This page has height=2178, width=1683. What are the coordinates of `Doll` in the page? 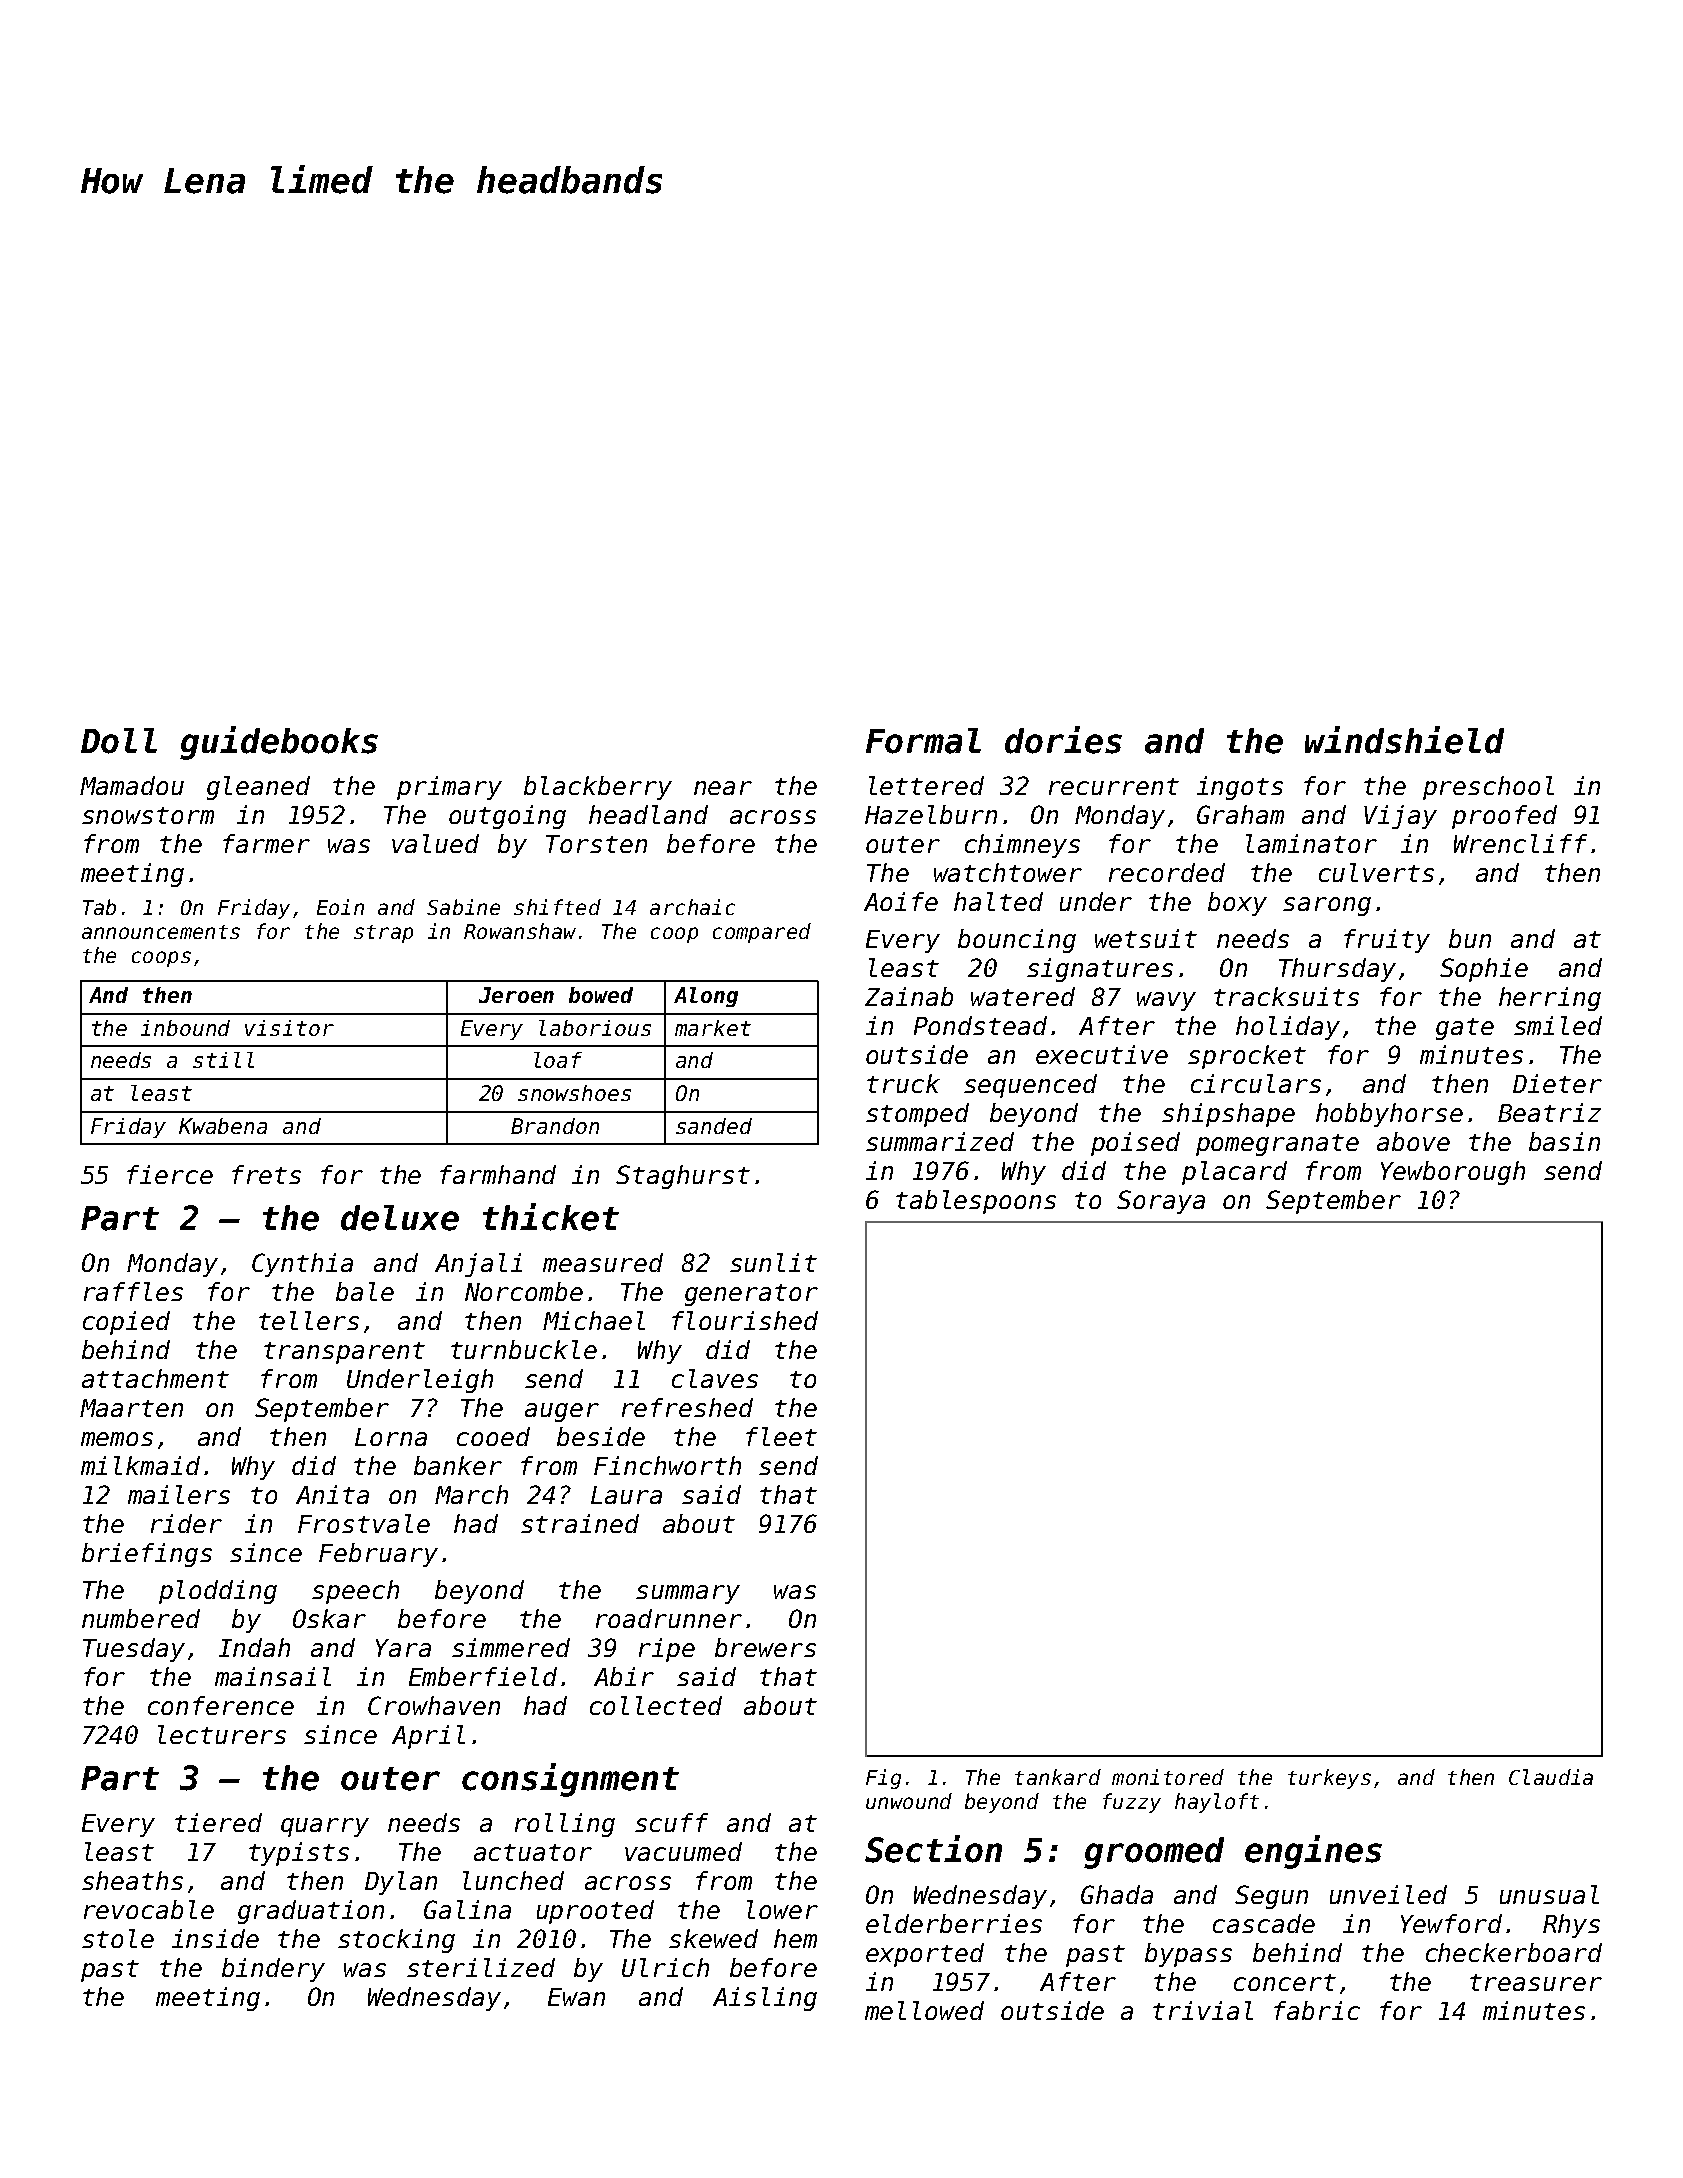 It's located at (119, 741).
